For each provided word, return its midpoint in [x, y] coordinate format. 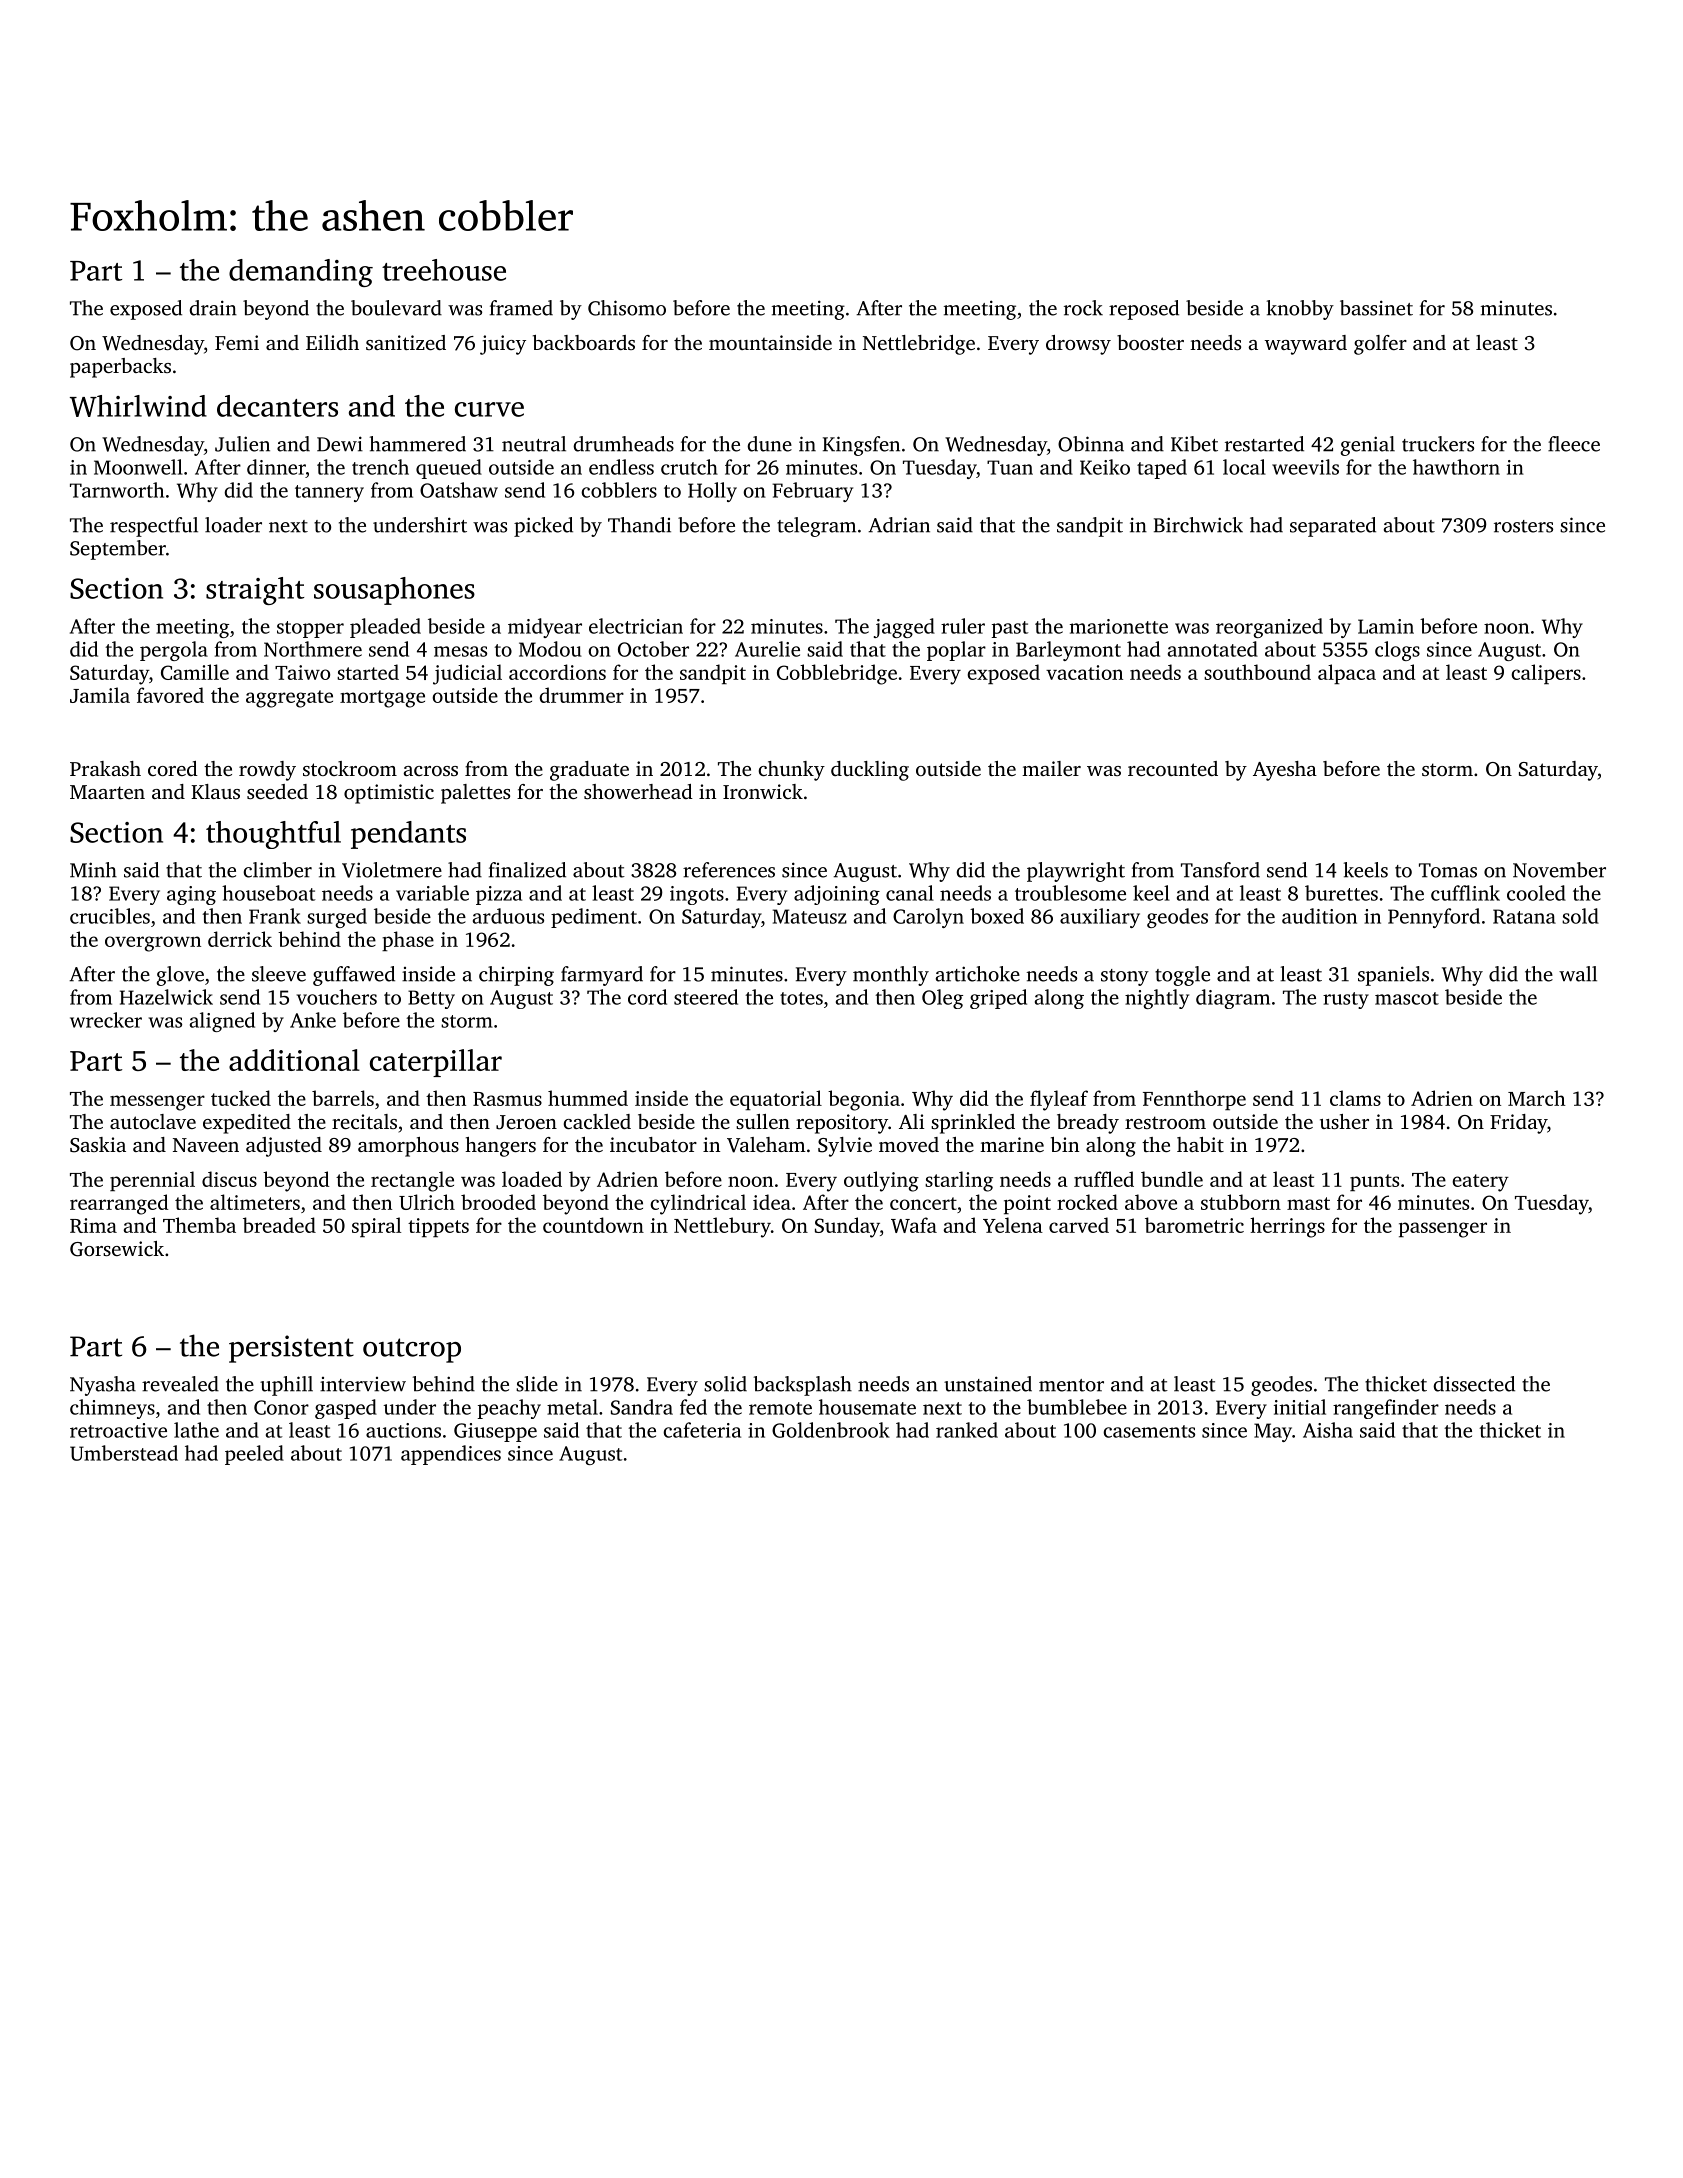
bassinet [1376, 308]
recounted [1173, 768]
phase [408, 941]
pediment [594, 918]
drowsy [1078, 345]
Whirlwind [138, 406]
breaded [279, 1225]
